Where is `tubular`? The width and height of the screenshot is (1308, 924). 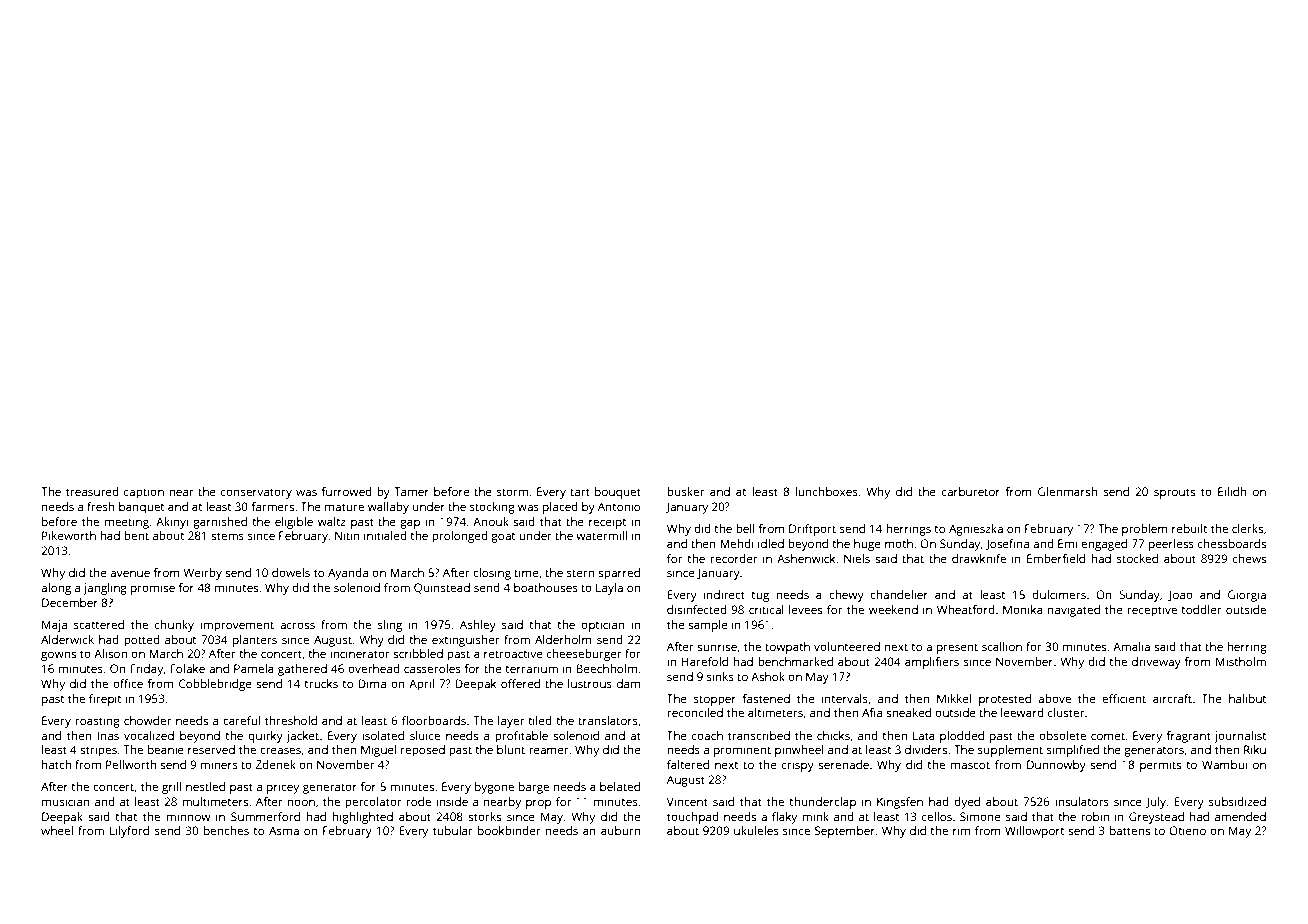 tubular is located at coordinates (453, 830).
